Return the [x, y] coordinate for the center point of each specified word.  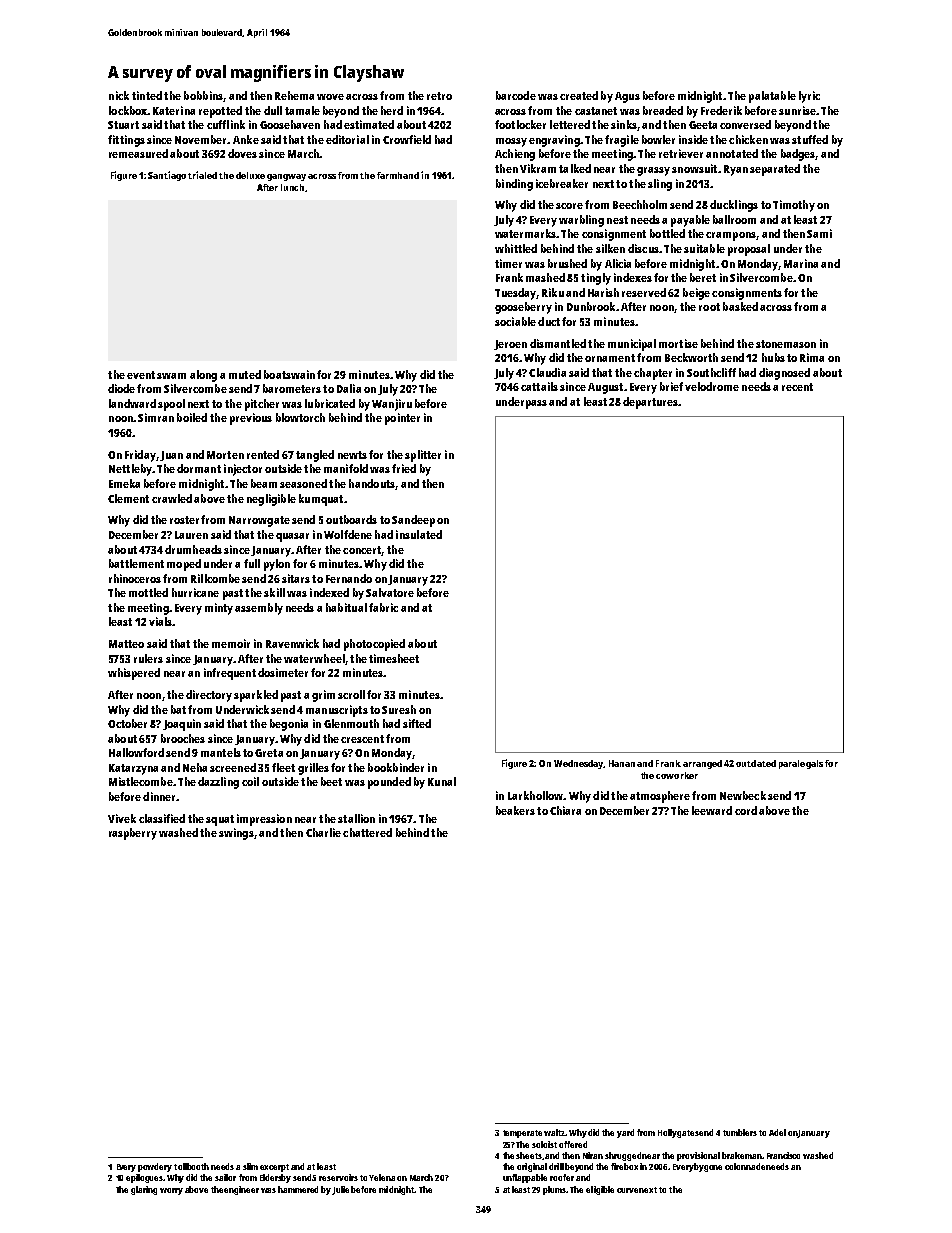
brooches [183, 738]
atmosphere [660, 797]
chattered [367, 832]
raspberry [133, 834]
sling [660, 185]
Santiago [167, 176]
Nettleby [130, 470]
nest [617, 220]
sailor [225, 1177]
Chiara [565, 810]
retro [439, 96]
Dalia [349, 388]
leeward [712, 810]
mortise [678, 343]
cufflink [226, 124]
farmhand [398, 175]
